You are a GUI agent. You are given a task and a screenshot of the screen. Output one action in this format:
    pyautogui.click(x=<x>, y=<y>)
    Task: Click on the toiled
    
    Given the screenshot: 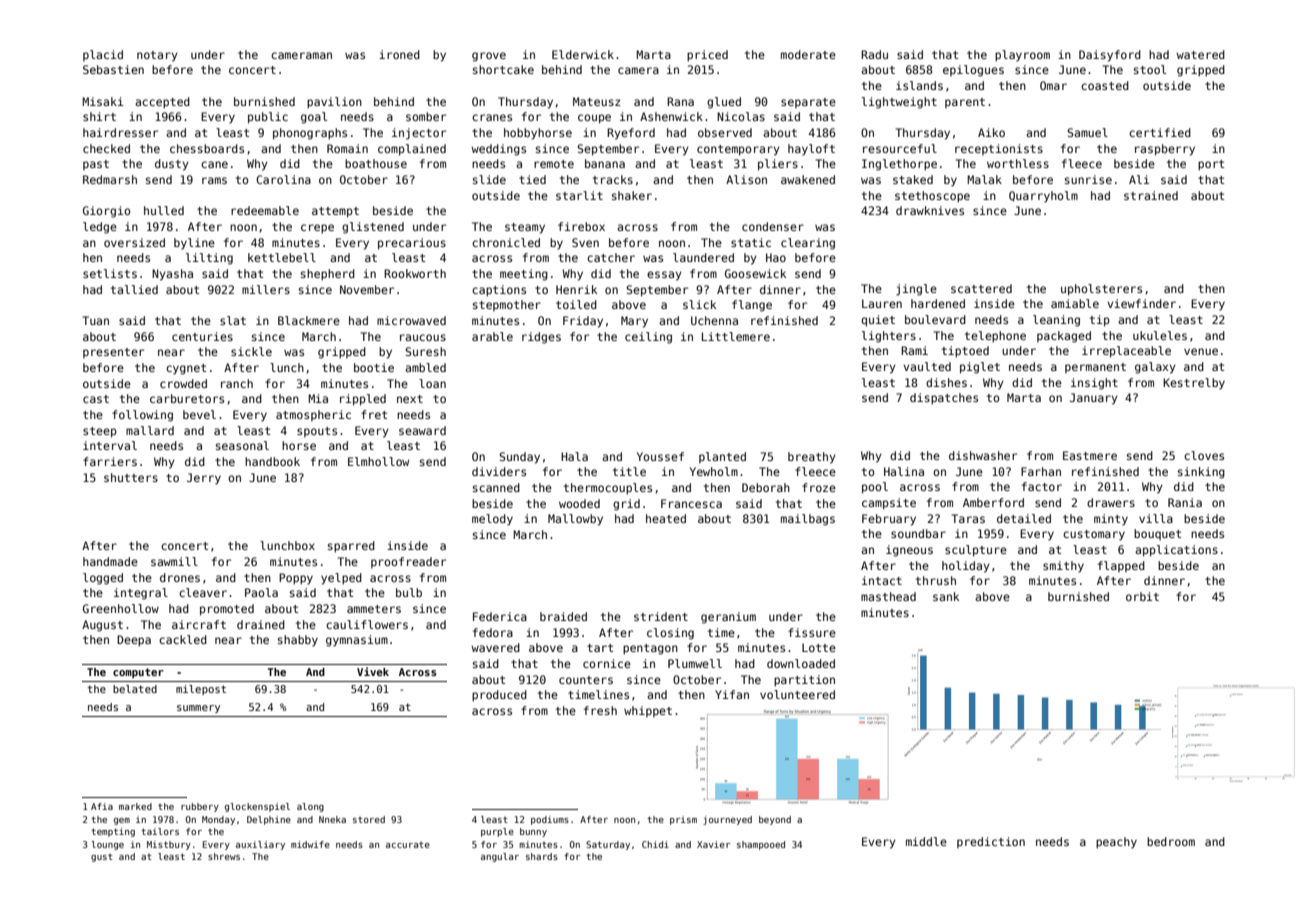 What is the action you would take?
    pyautogui.click(x=576, y=304)
